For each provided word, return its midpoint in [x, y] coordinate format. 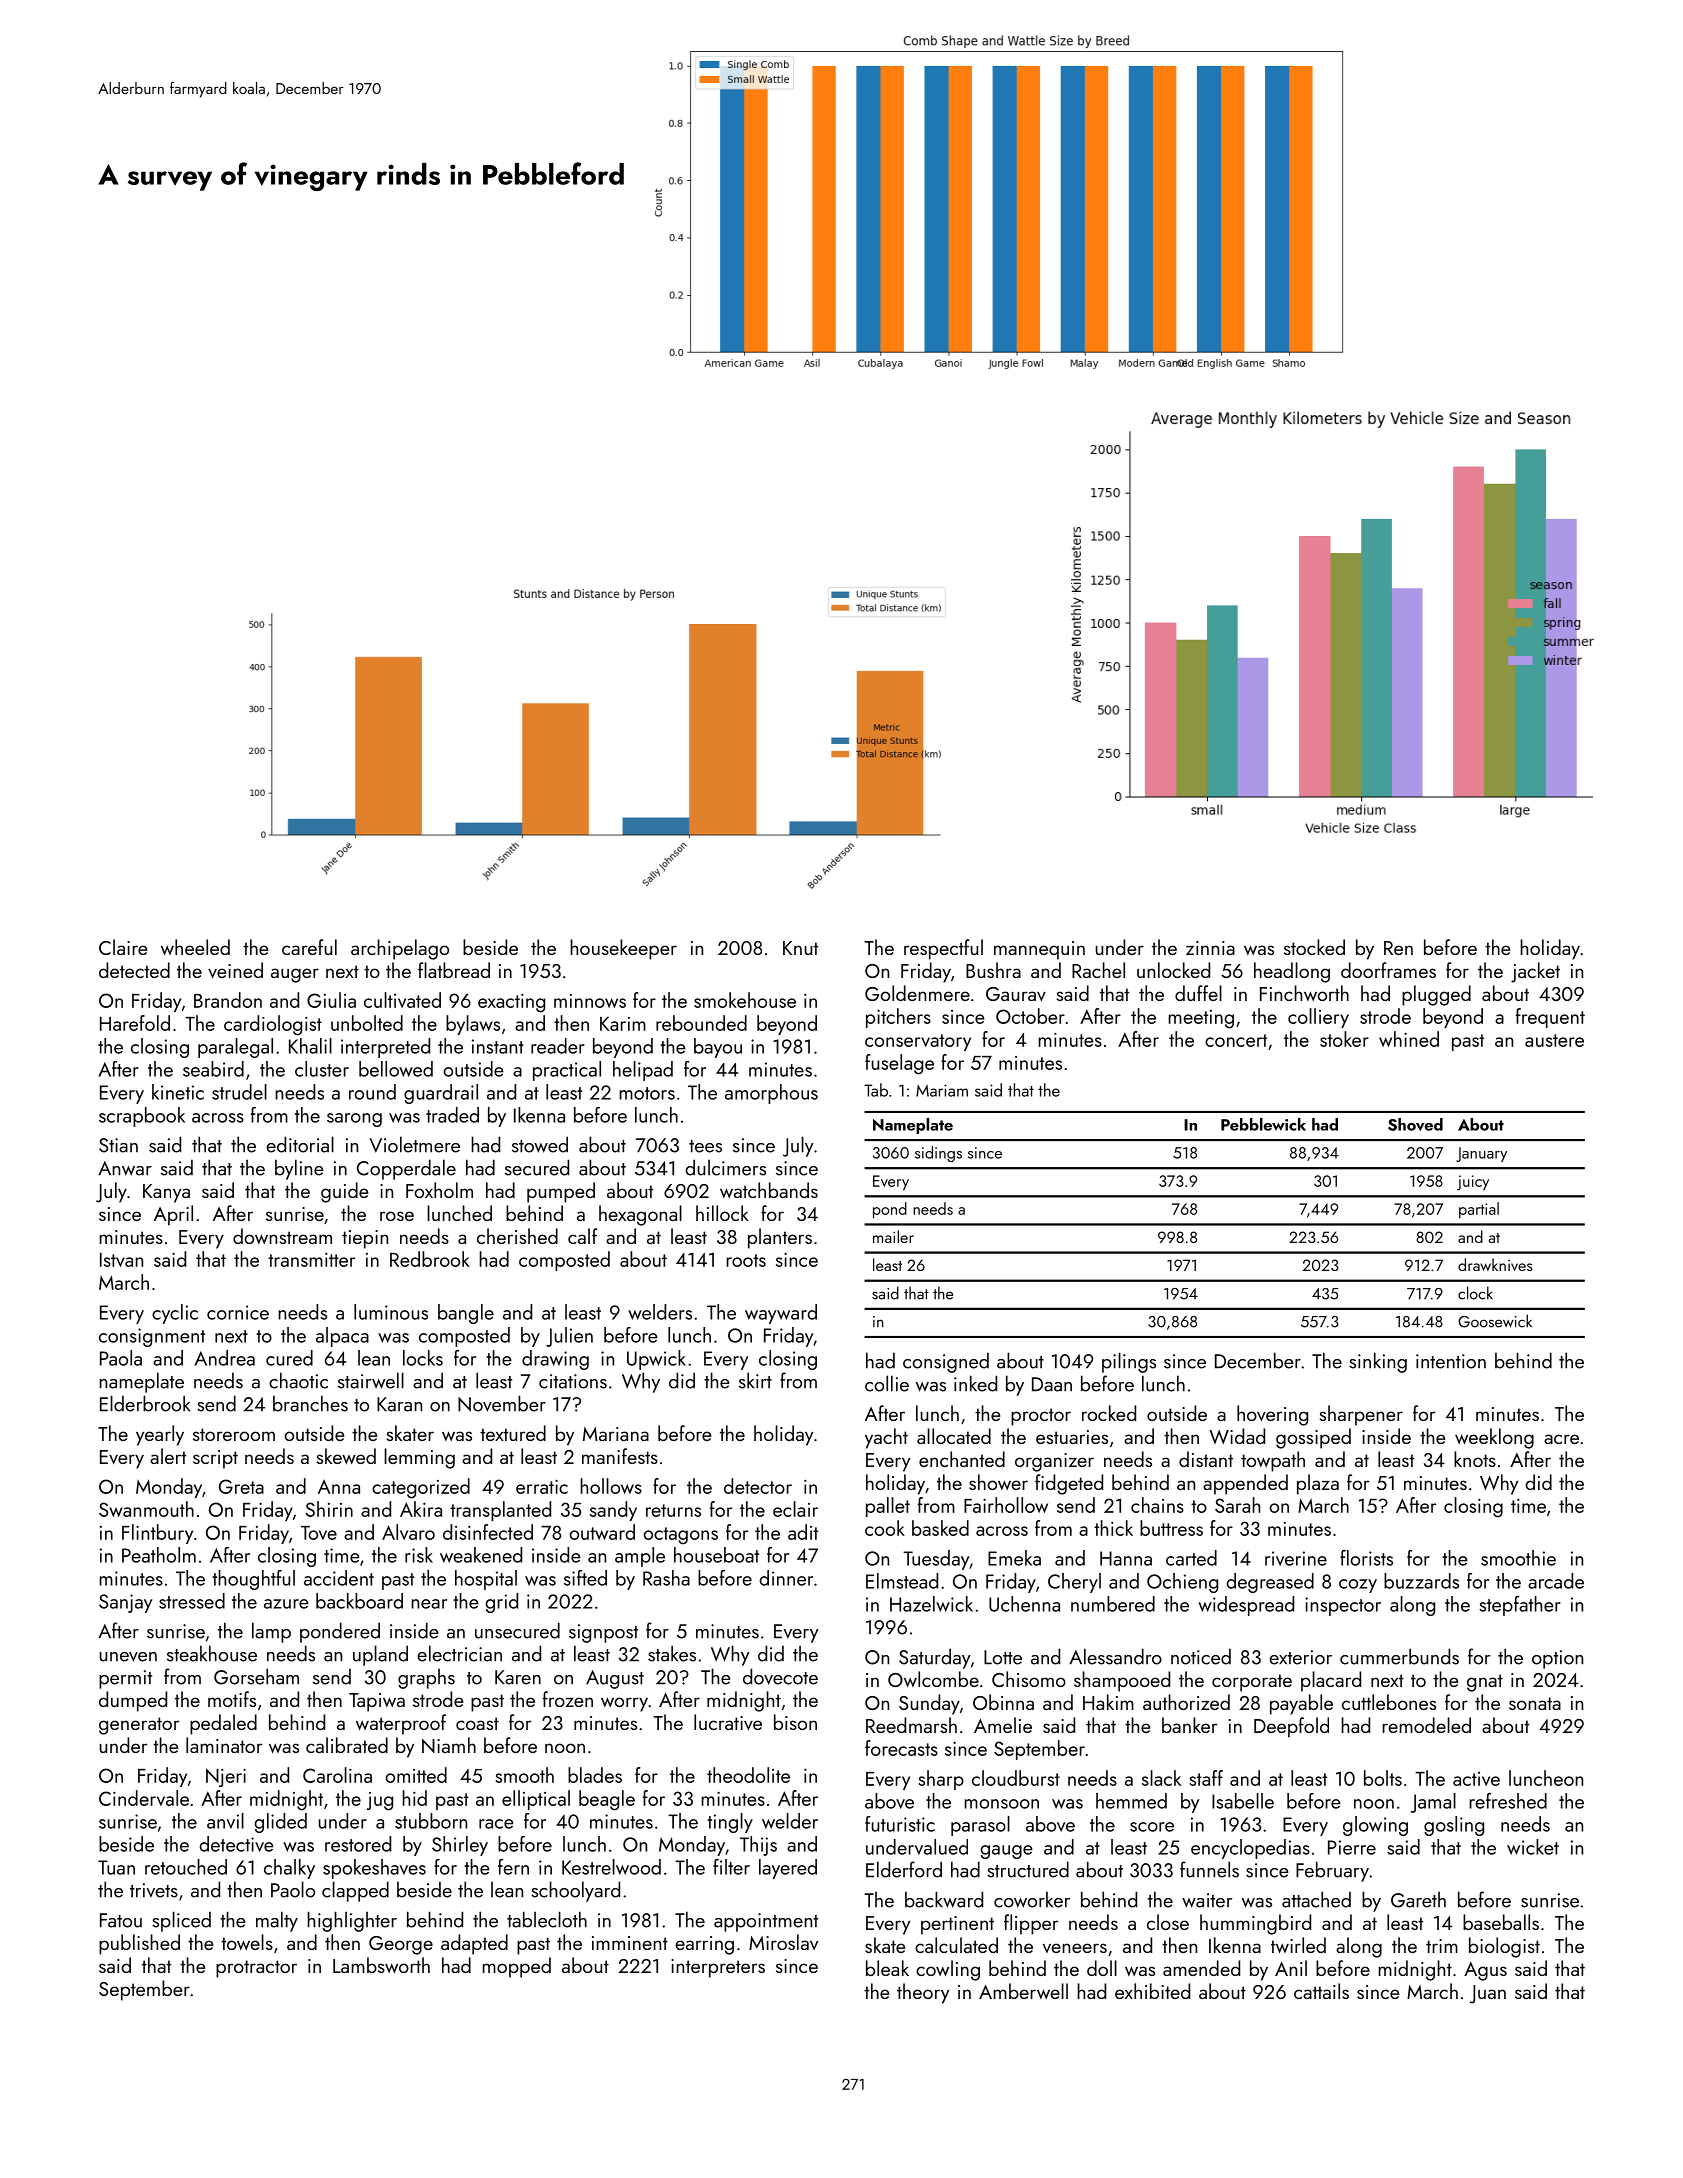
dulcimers [725, 1167]
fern [513, 1867]
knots [1475, 1459]
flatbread [454, 970]
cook [885, 1528]
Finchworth [1304, 993]
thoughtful [253, 1580]
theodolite [748, 1775]
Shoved [1415, 1124]
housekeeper [623, 949]
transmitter [311, 1260]
